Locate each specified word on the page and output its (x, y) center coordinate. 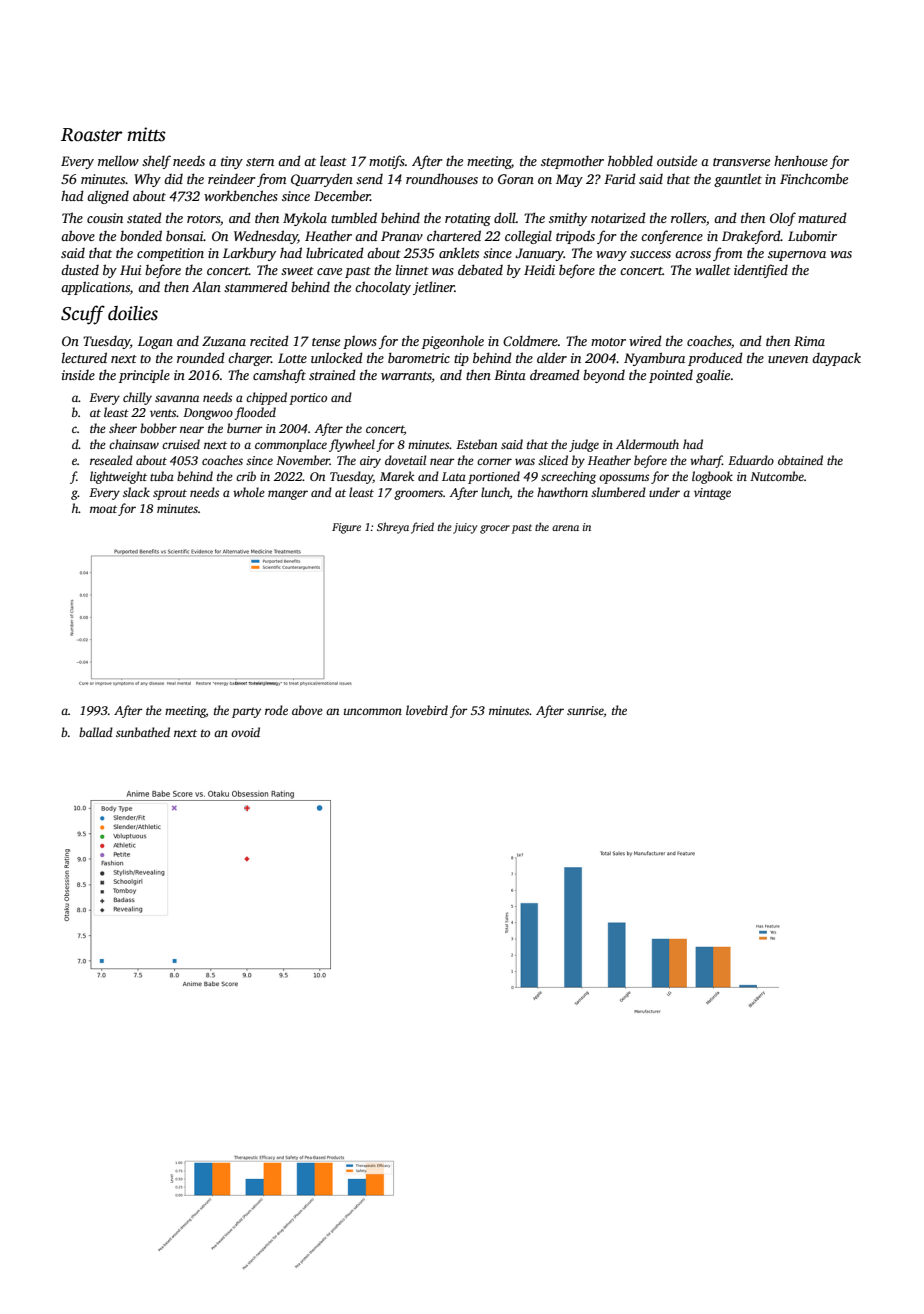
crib (246, 476)
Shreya (393, 528)
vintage (712, 494)
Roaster (91, 135)
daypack (836, 359)
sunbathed (143, 732)
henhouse (801, 160)
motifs (387, 162)
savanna (177, 398)
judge (584, 445)
